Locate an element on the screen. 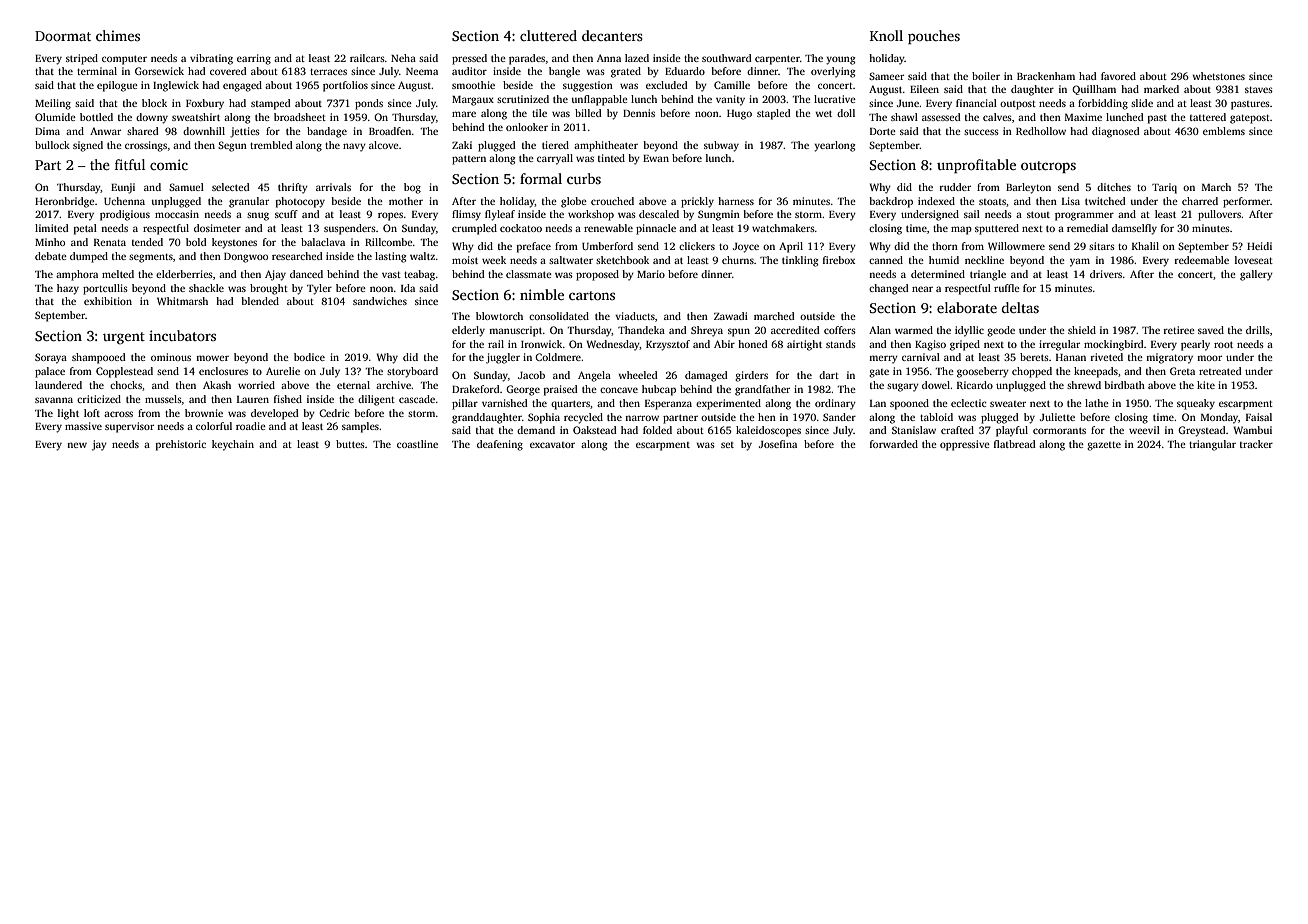 The width and height of the screenshot is (1308, 924). decanters is located at coordinates (612, 35).
